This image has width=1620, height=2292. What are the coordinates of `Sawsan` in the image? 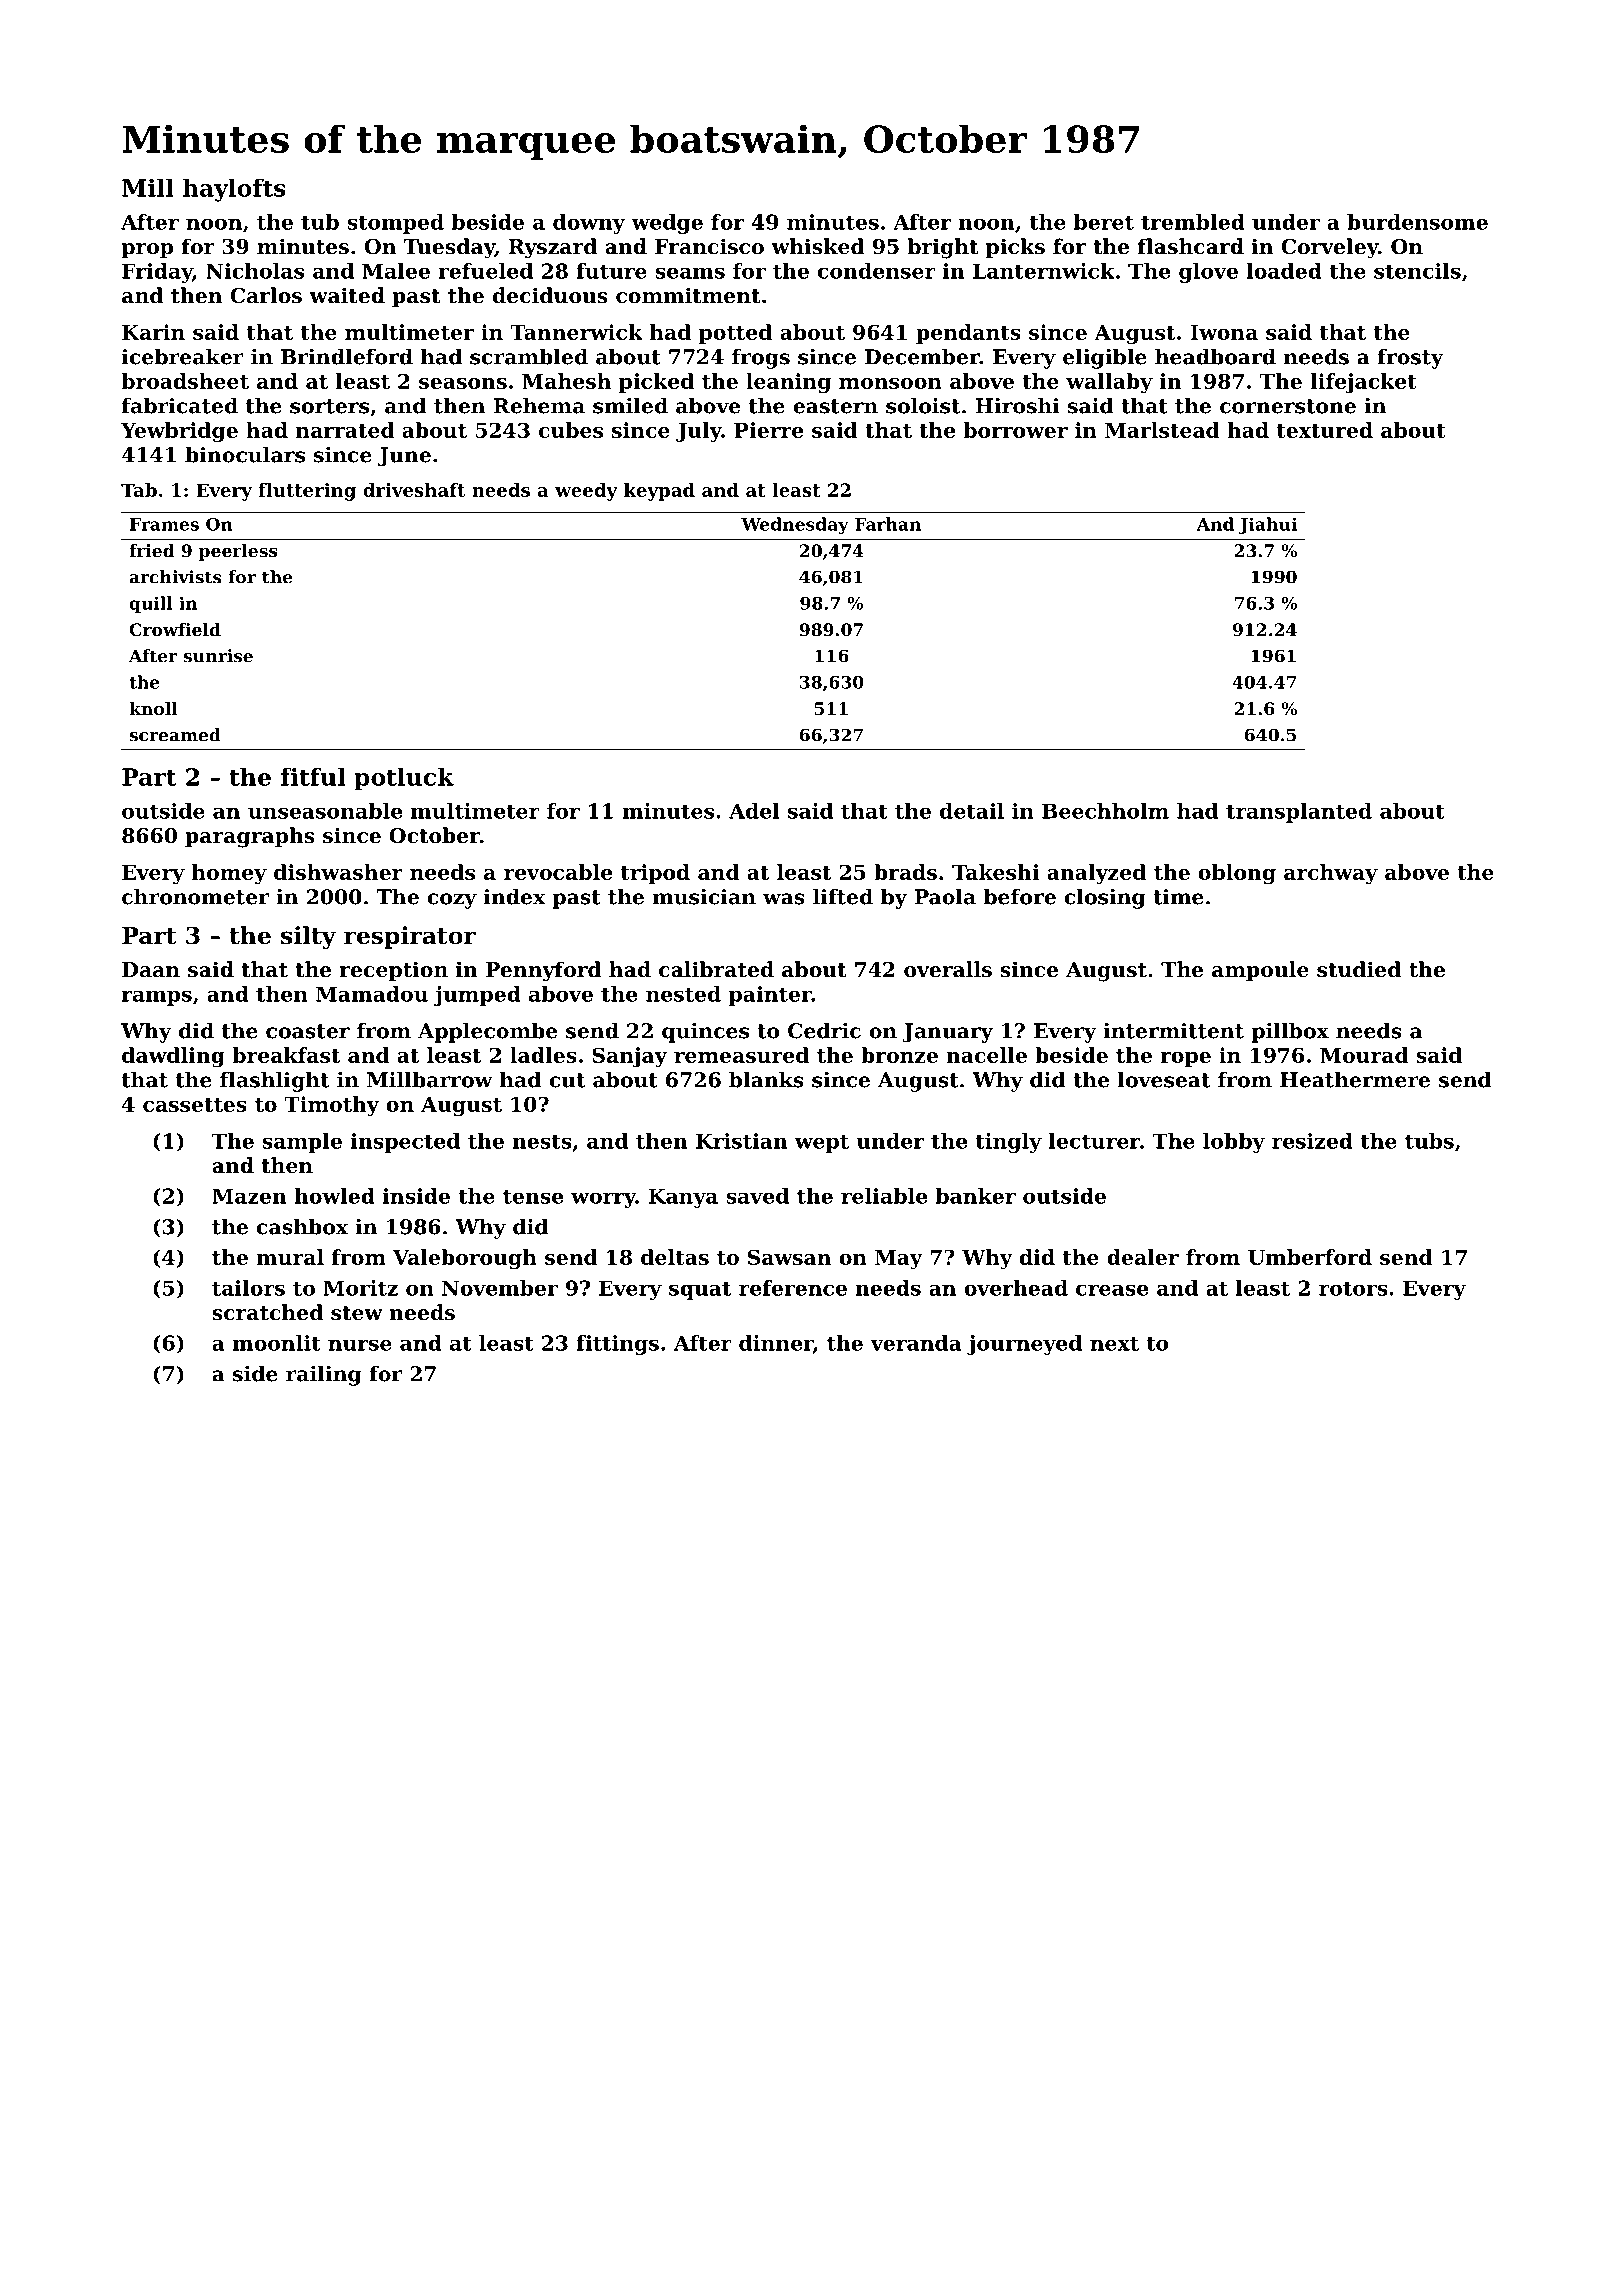 It's located at (789, 1257).
